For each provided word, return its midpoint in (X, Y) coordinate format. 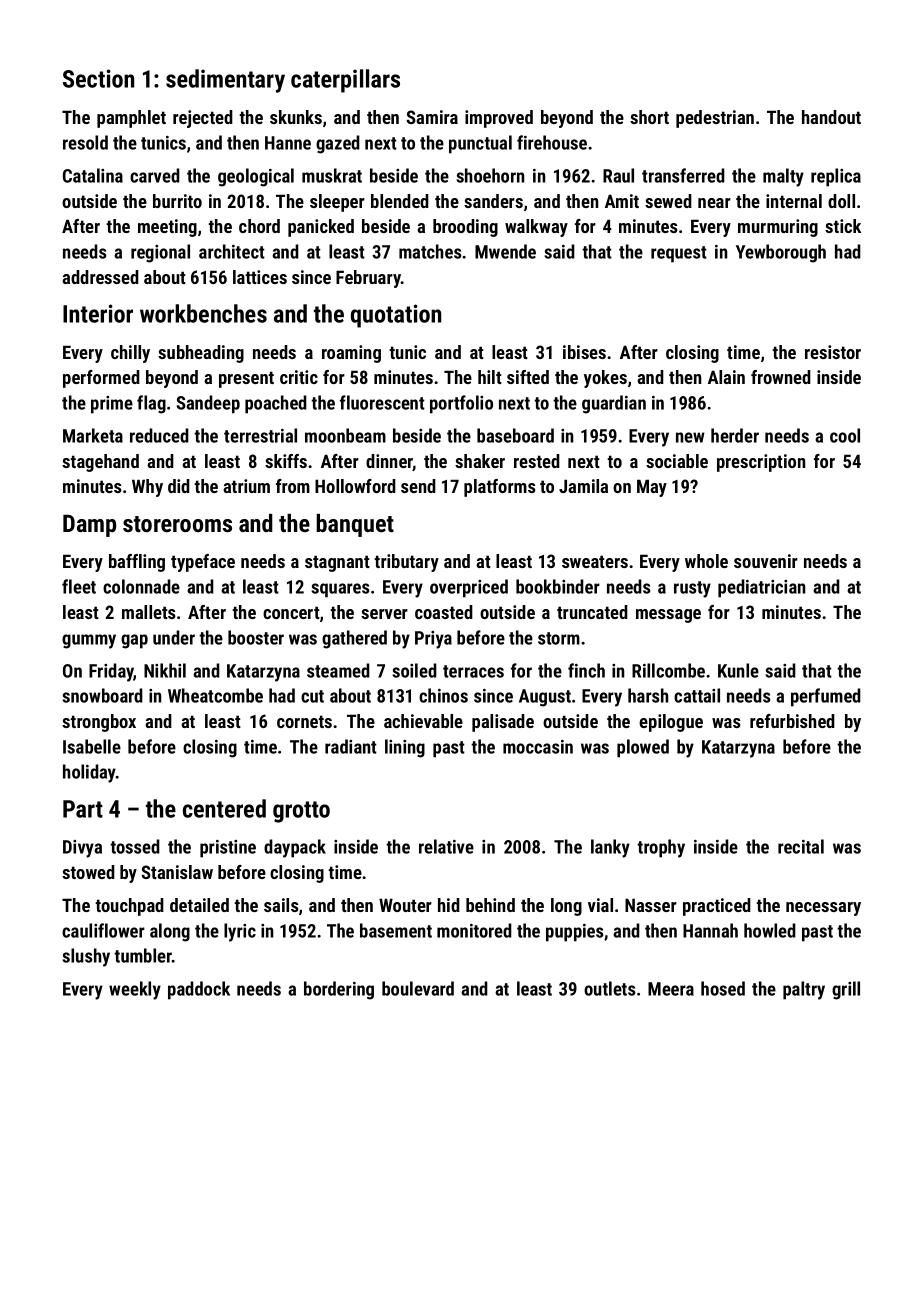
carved (155, 175)
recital (801, 846)
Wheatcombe (215, 695)
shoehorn (490, 175)
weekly (135, 990)
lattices (260, 277)
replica (836, 177)
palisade (503, 723)
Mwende (505, 251)
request (679, 254)
